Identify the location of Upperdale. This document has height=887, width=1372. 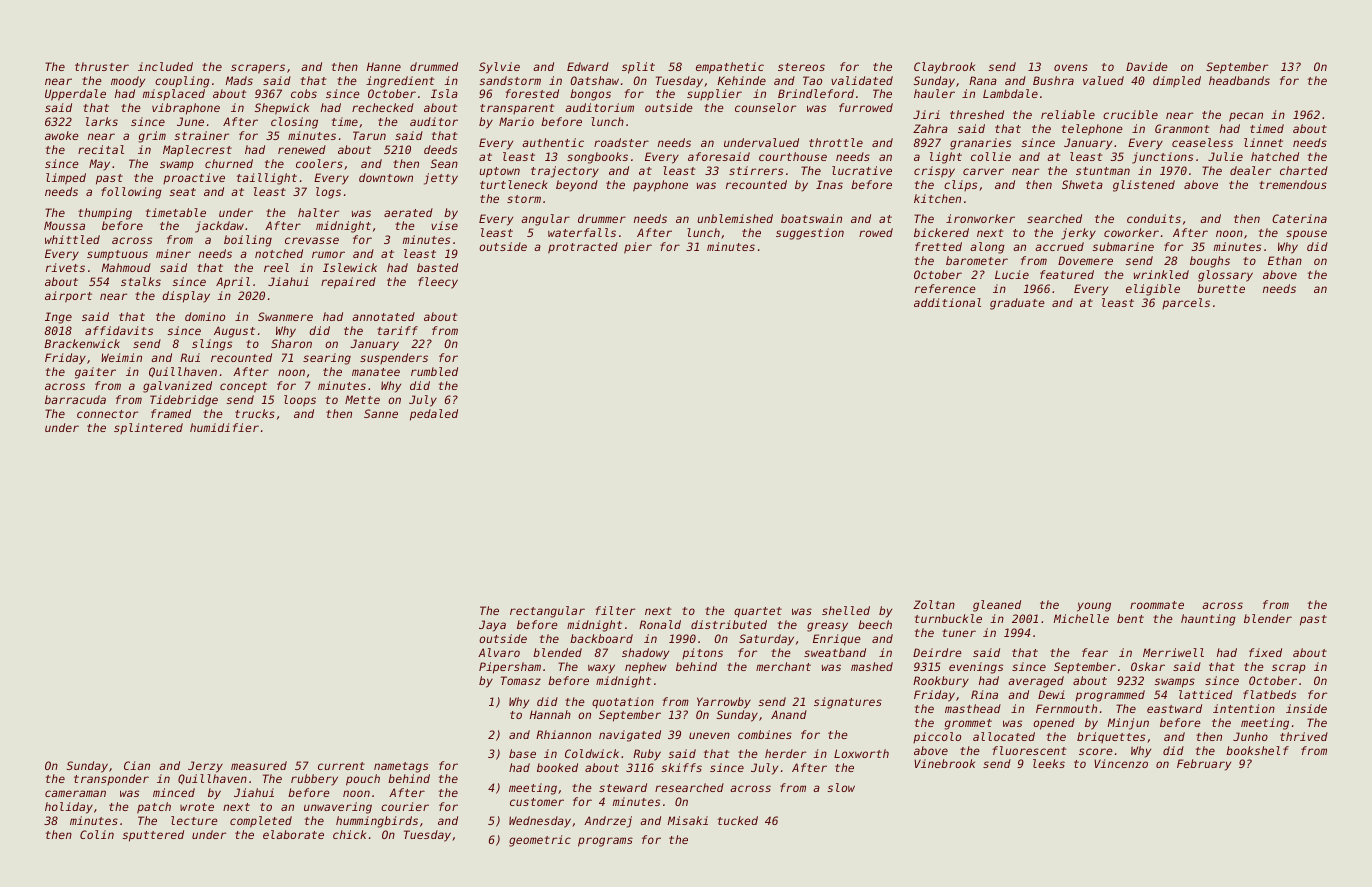
(75, 95).
